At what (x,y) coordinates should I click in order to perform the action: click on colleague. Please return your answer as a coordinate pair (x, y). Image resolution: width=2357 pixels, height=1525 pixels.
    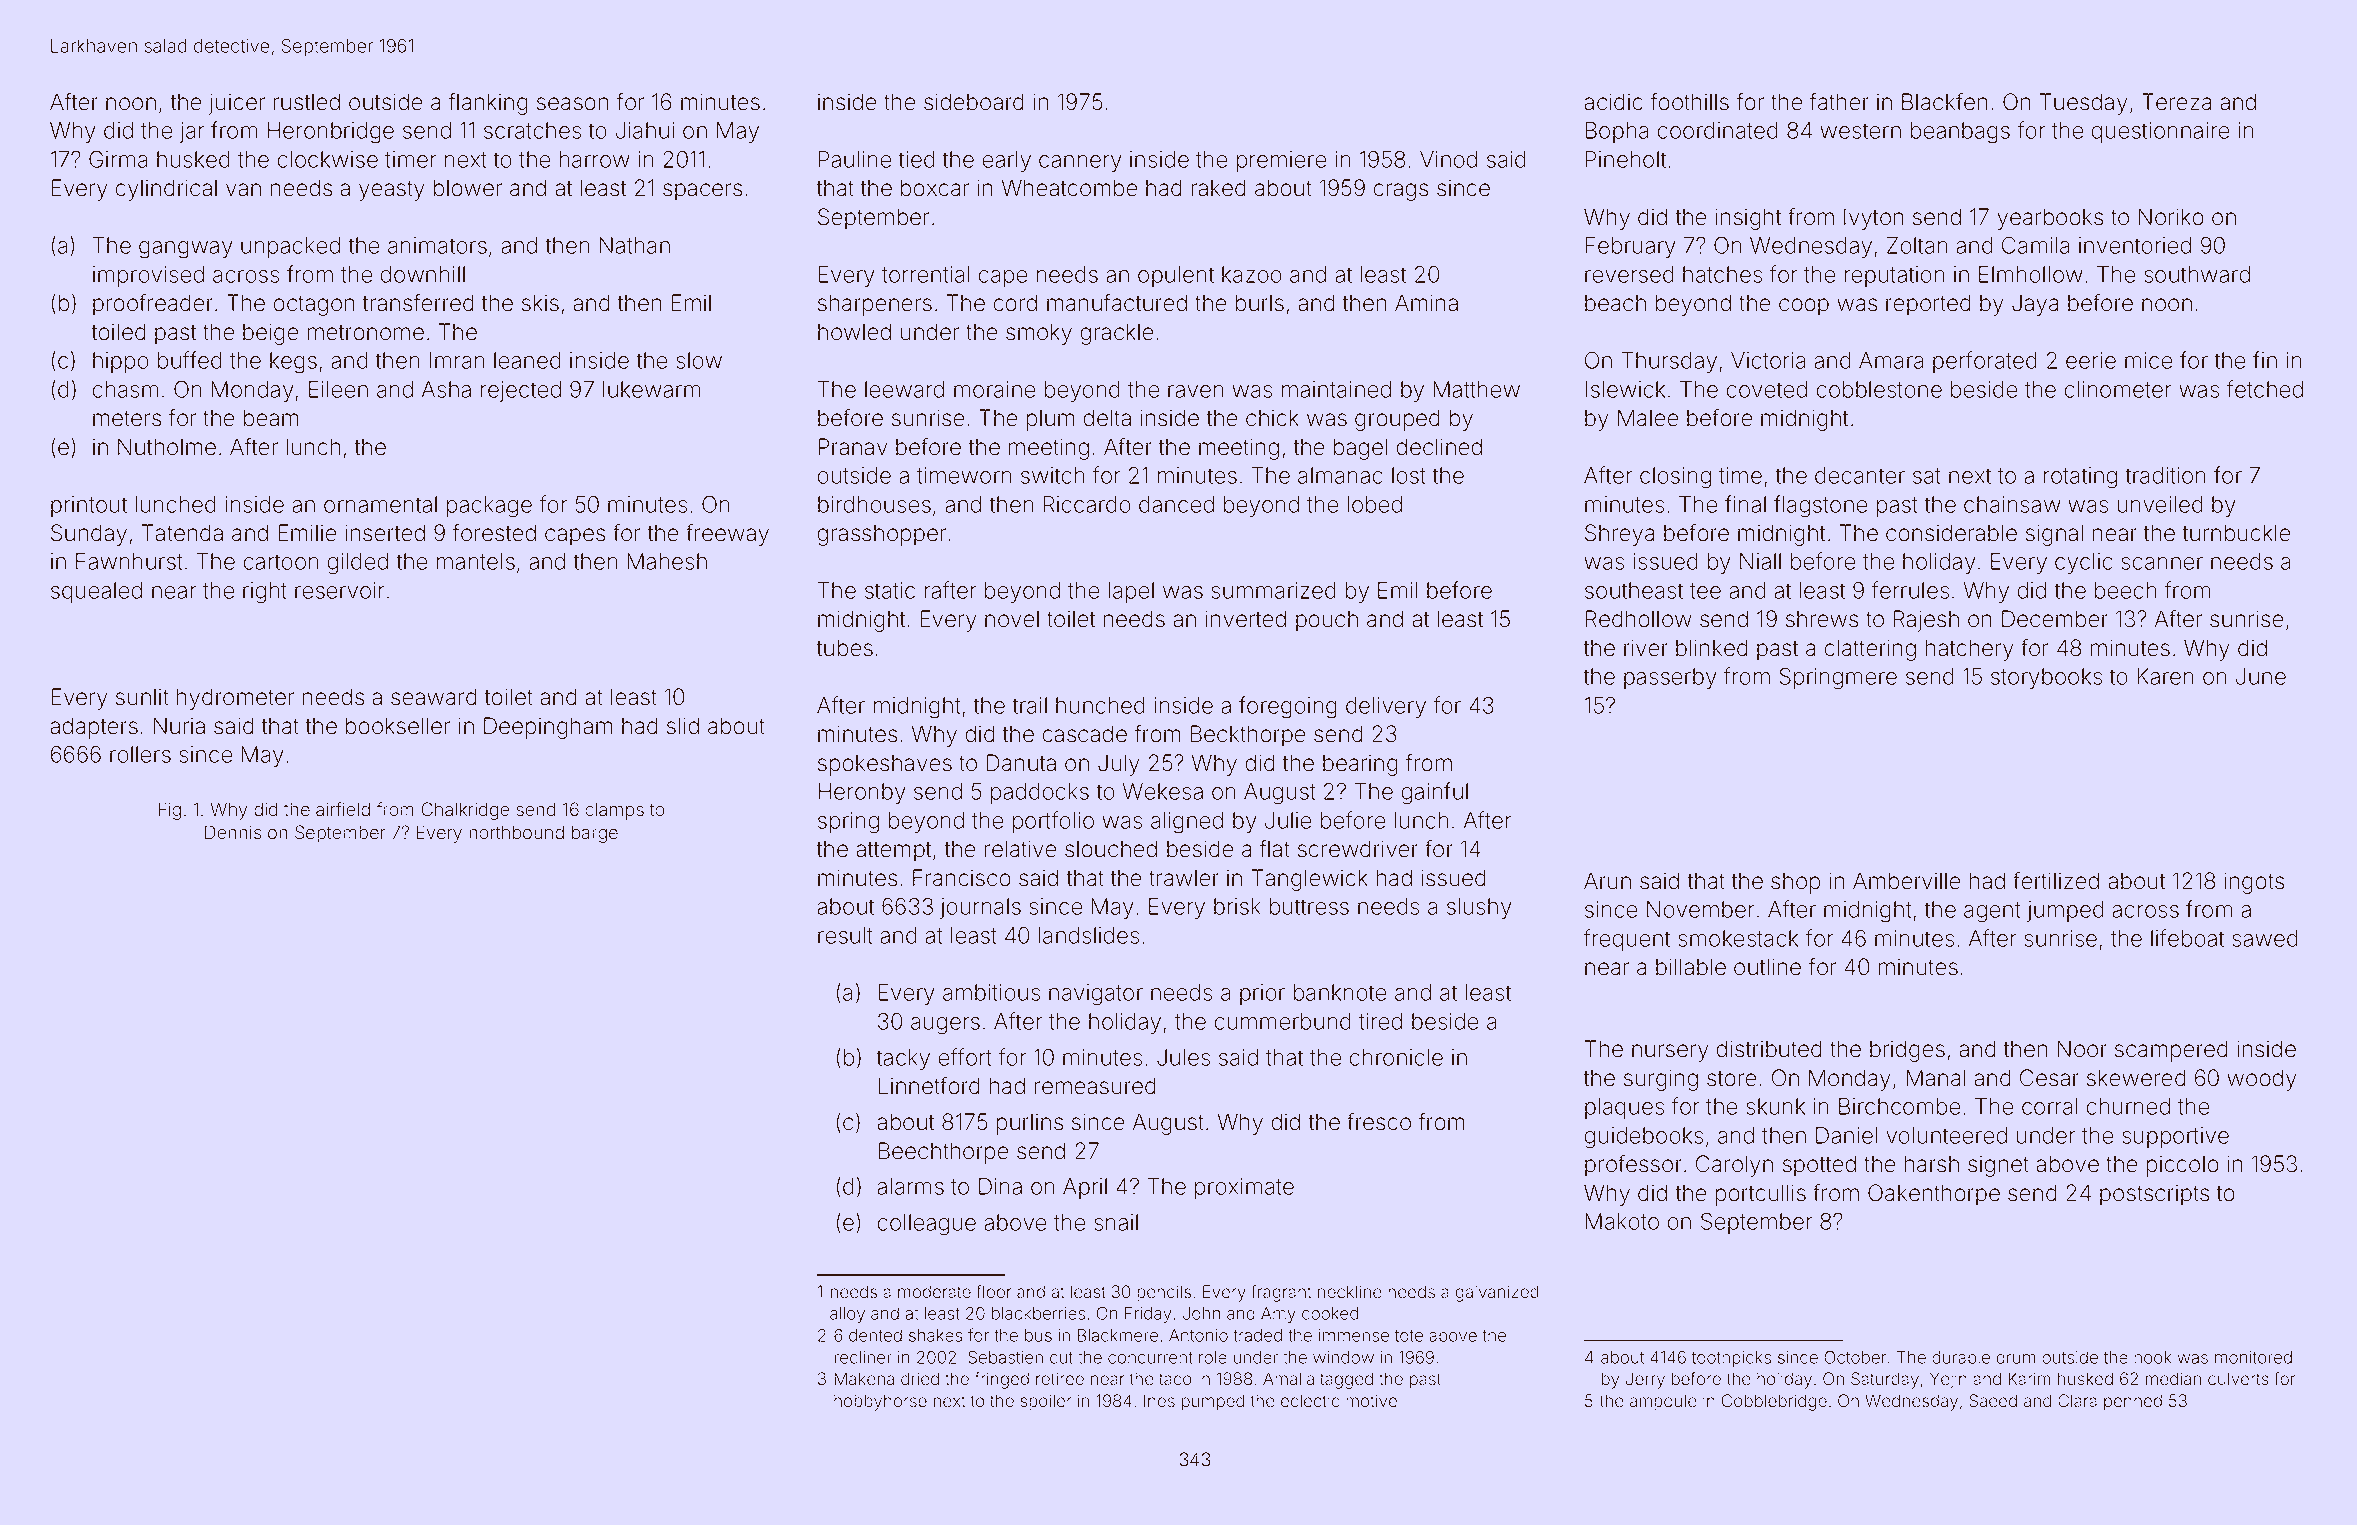
    Looking at the image, I should click on (927, 1225).
